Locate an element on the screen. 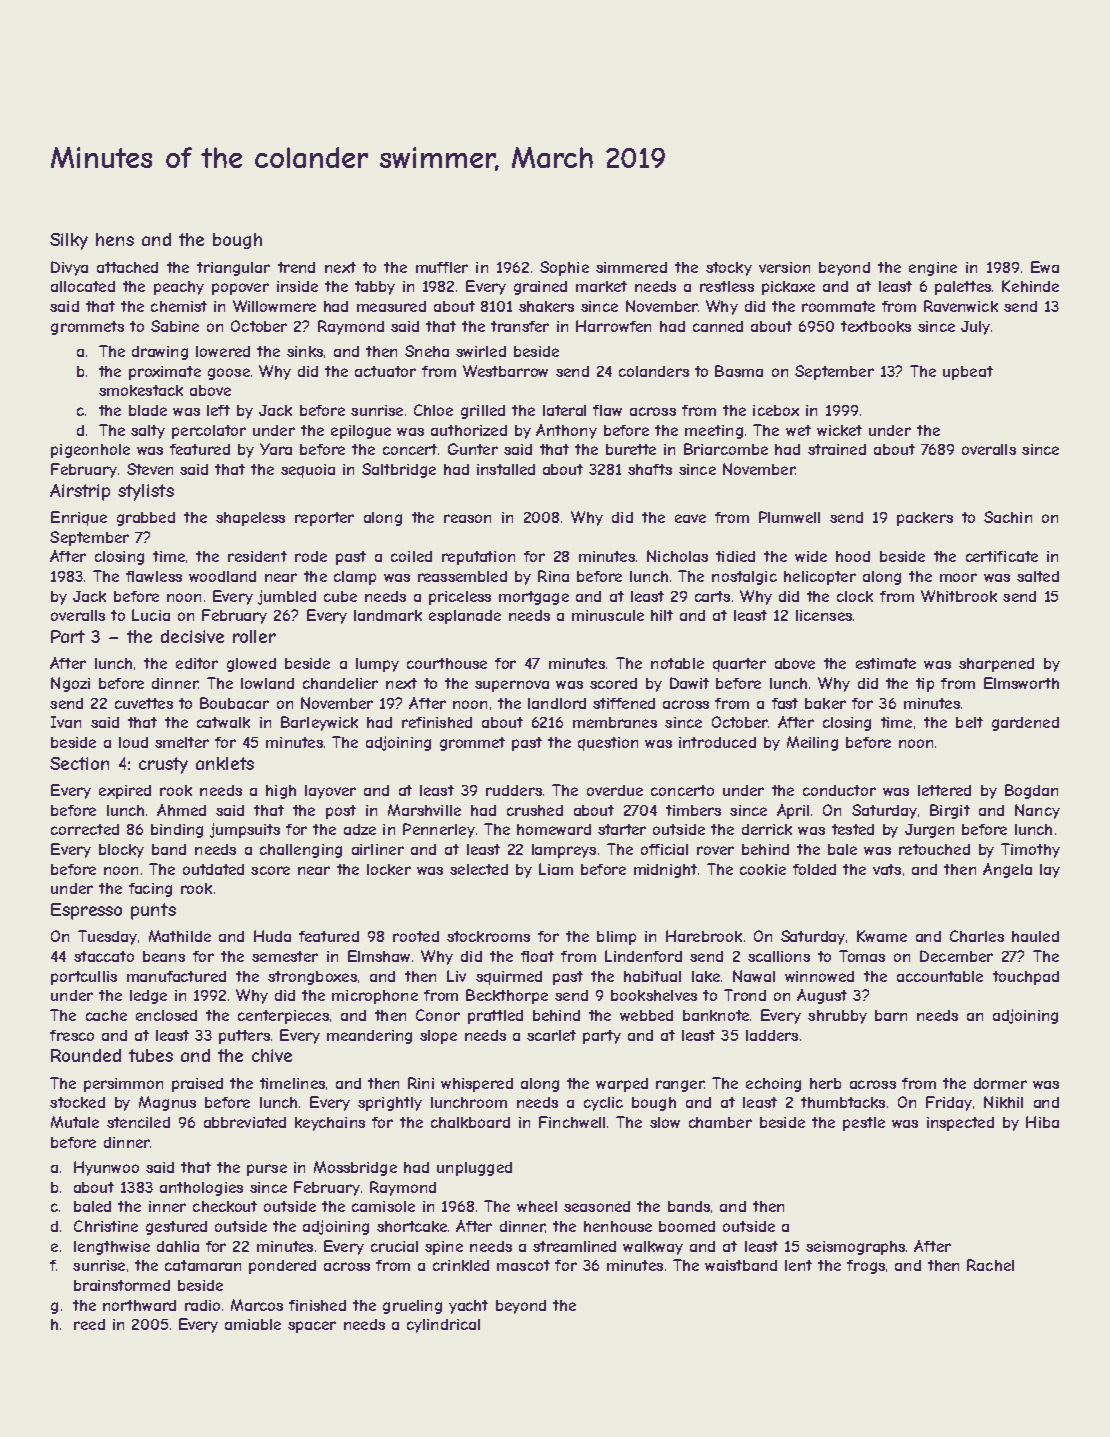  muffler is located at coordinates (442, 267).
